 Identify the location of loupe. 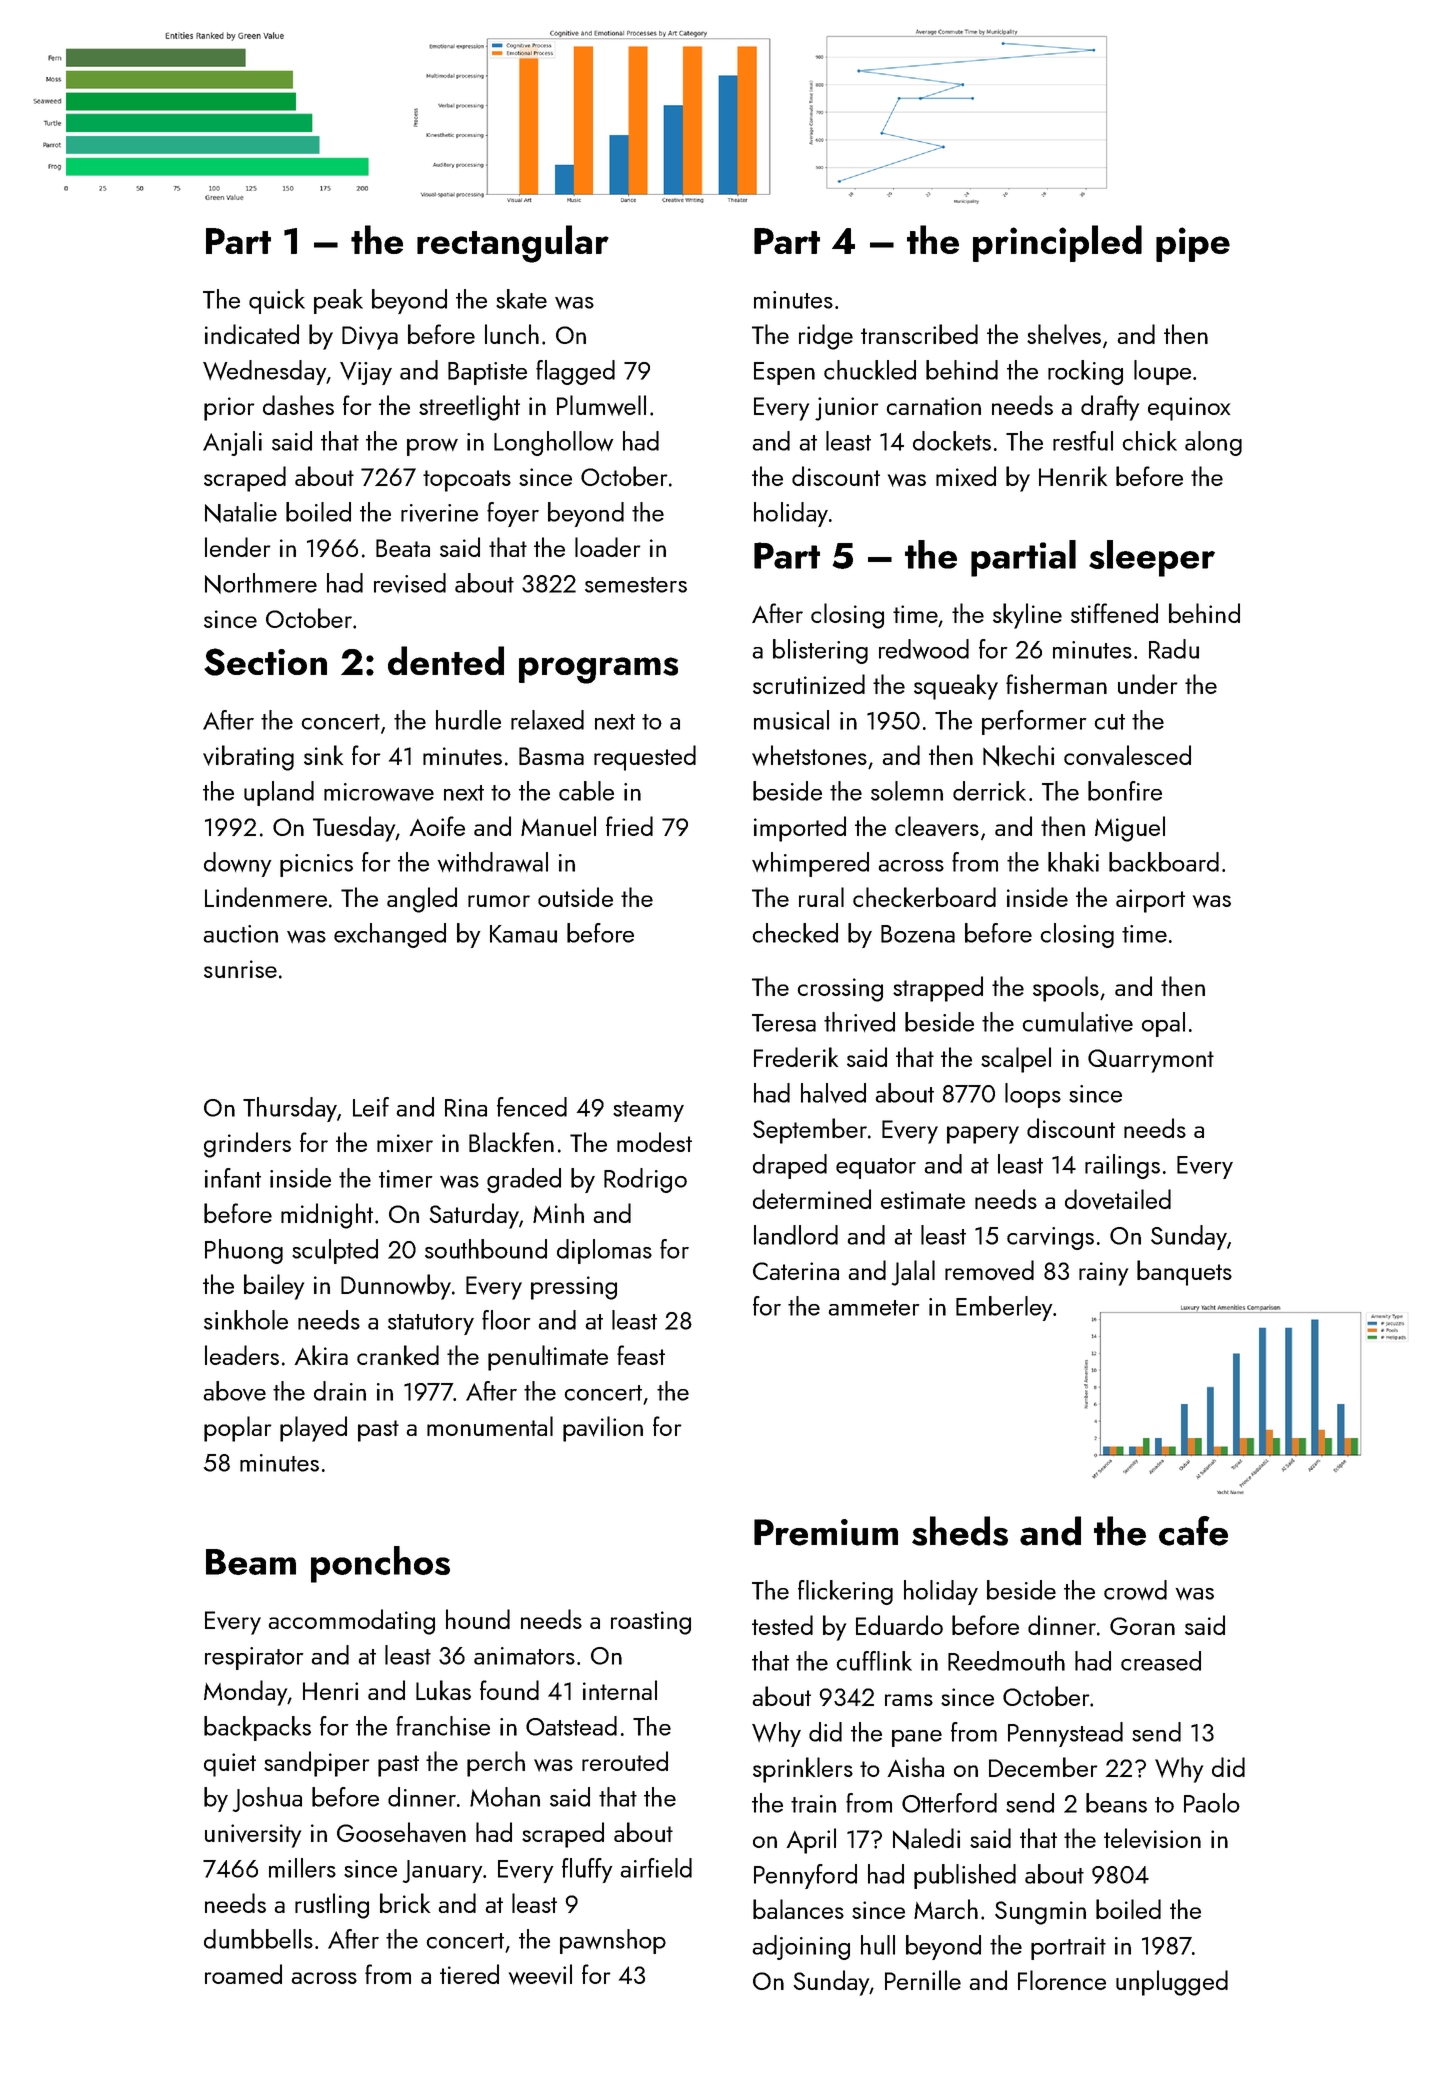
(1162, 372).
